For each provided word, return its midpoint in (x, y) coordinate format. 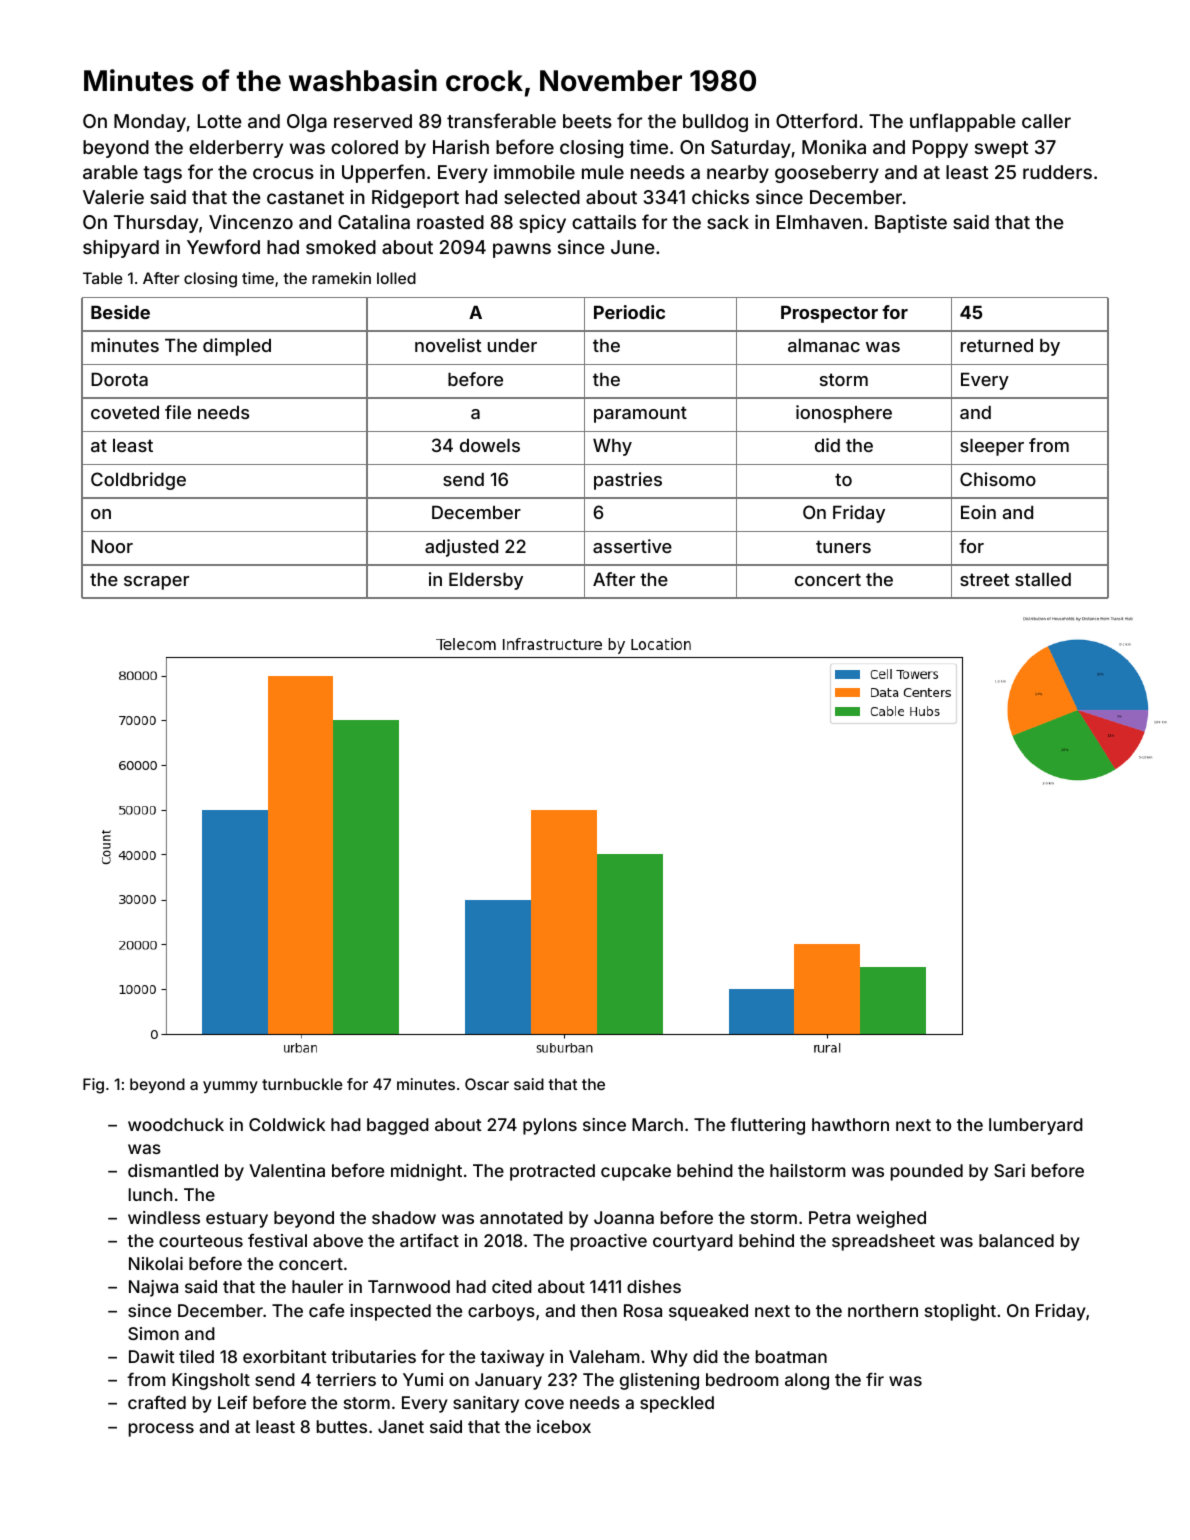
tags (162, 174)
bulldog (715, 123)
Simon (153, 1333)
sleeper (992, 447)
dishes (654, 1286)
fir (875, 1379)
